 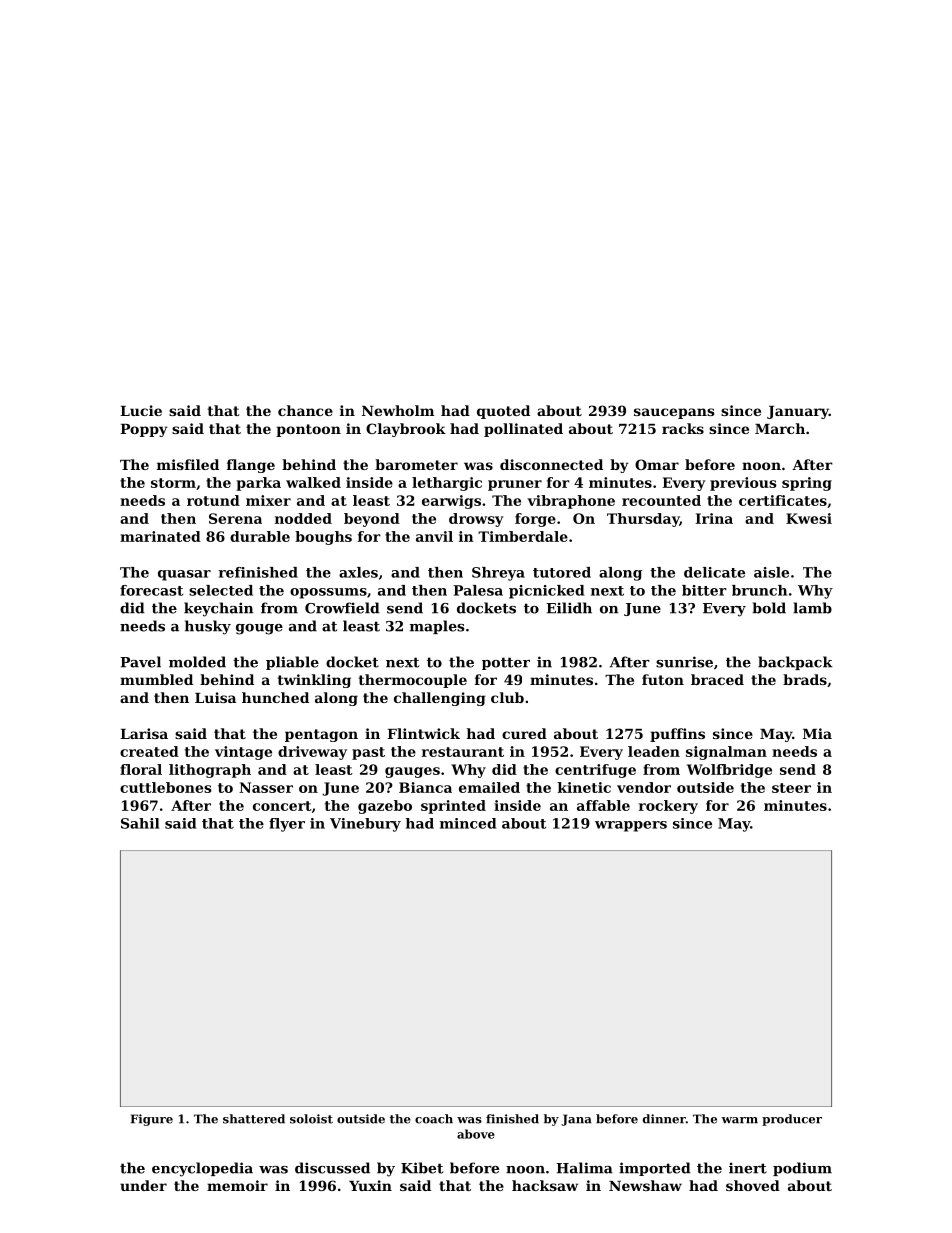 I want to click on delicate, so click(x=714, y=572).
